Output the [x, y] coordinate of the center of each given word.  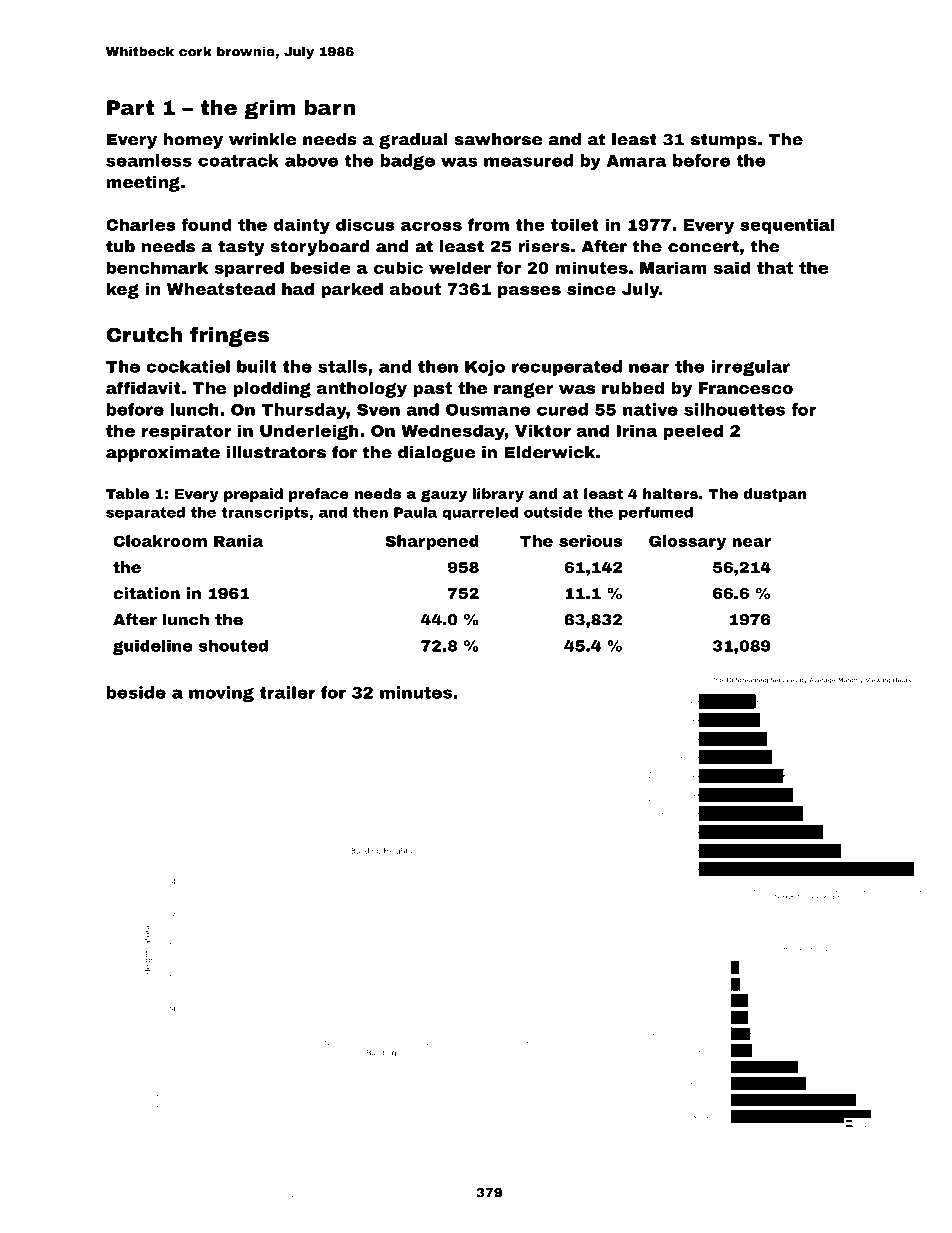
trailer [288, 692]
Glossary [687, 542]
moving [221, 694]
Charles [141, 224]
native [650, 409]
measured [528, 160]
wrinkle [262, 139]
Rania [238, 541]
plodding [272, 390]
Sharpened [432, 542]
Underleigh [309, 432]
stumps [724, 141]
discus [365, 224]
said [731, 267]
